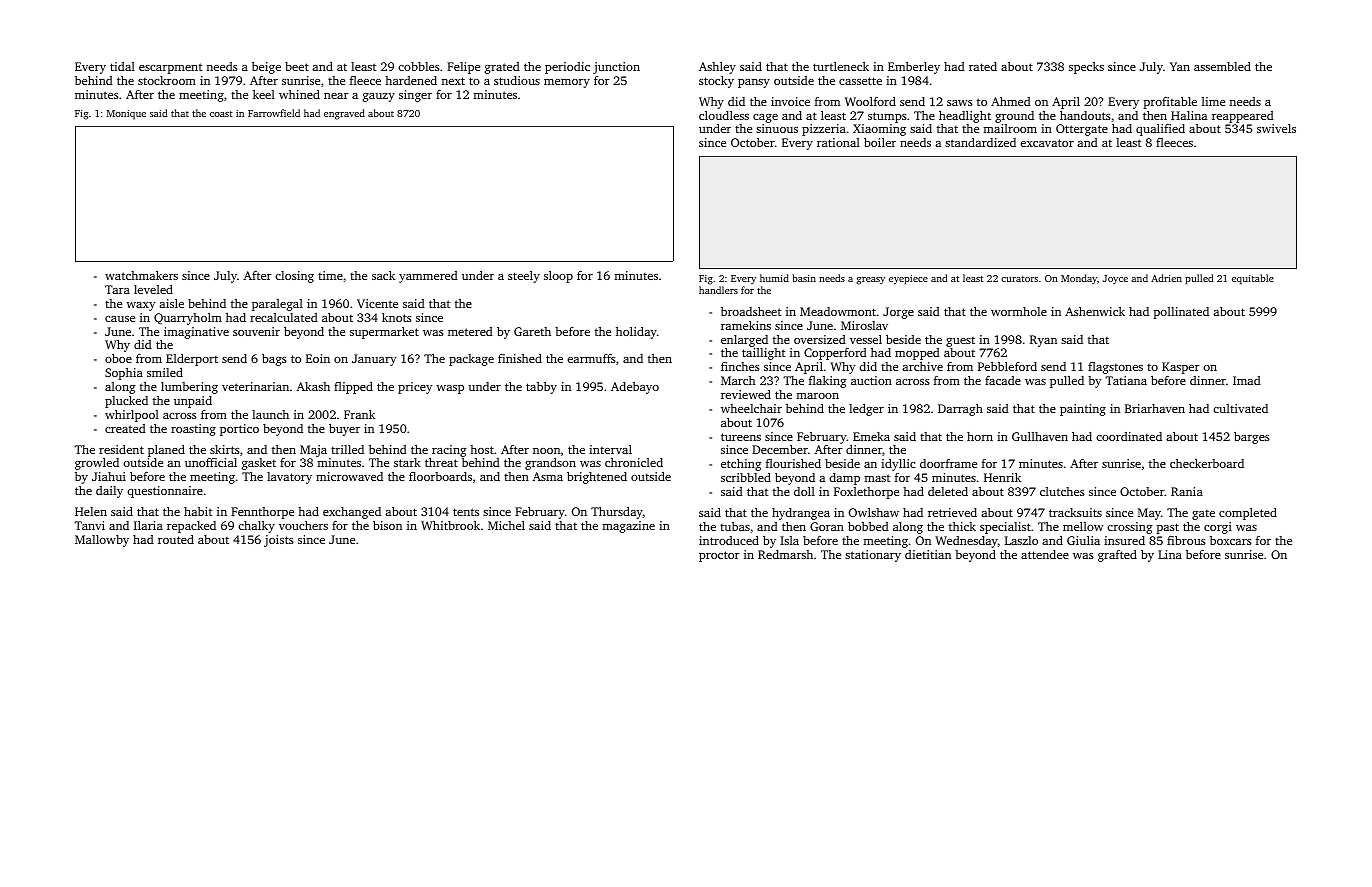 This document has height=887, width=1372. I want to click on stockroom, so click(167, 80).
